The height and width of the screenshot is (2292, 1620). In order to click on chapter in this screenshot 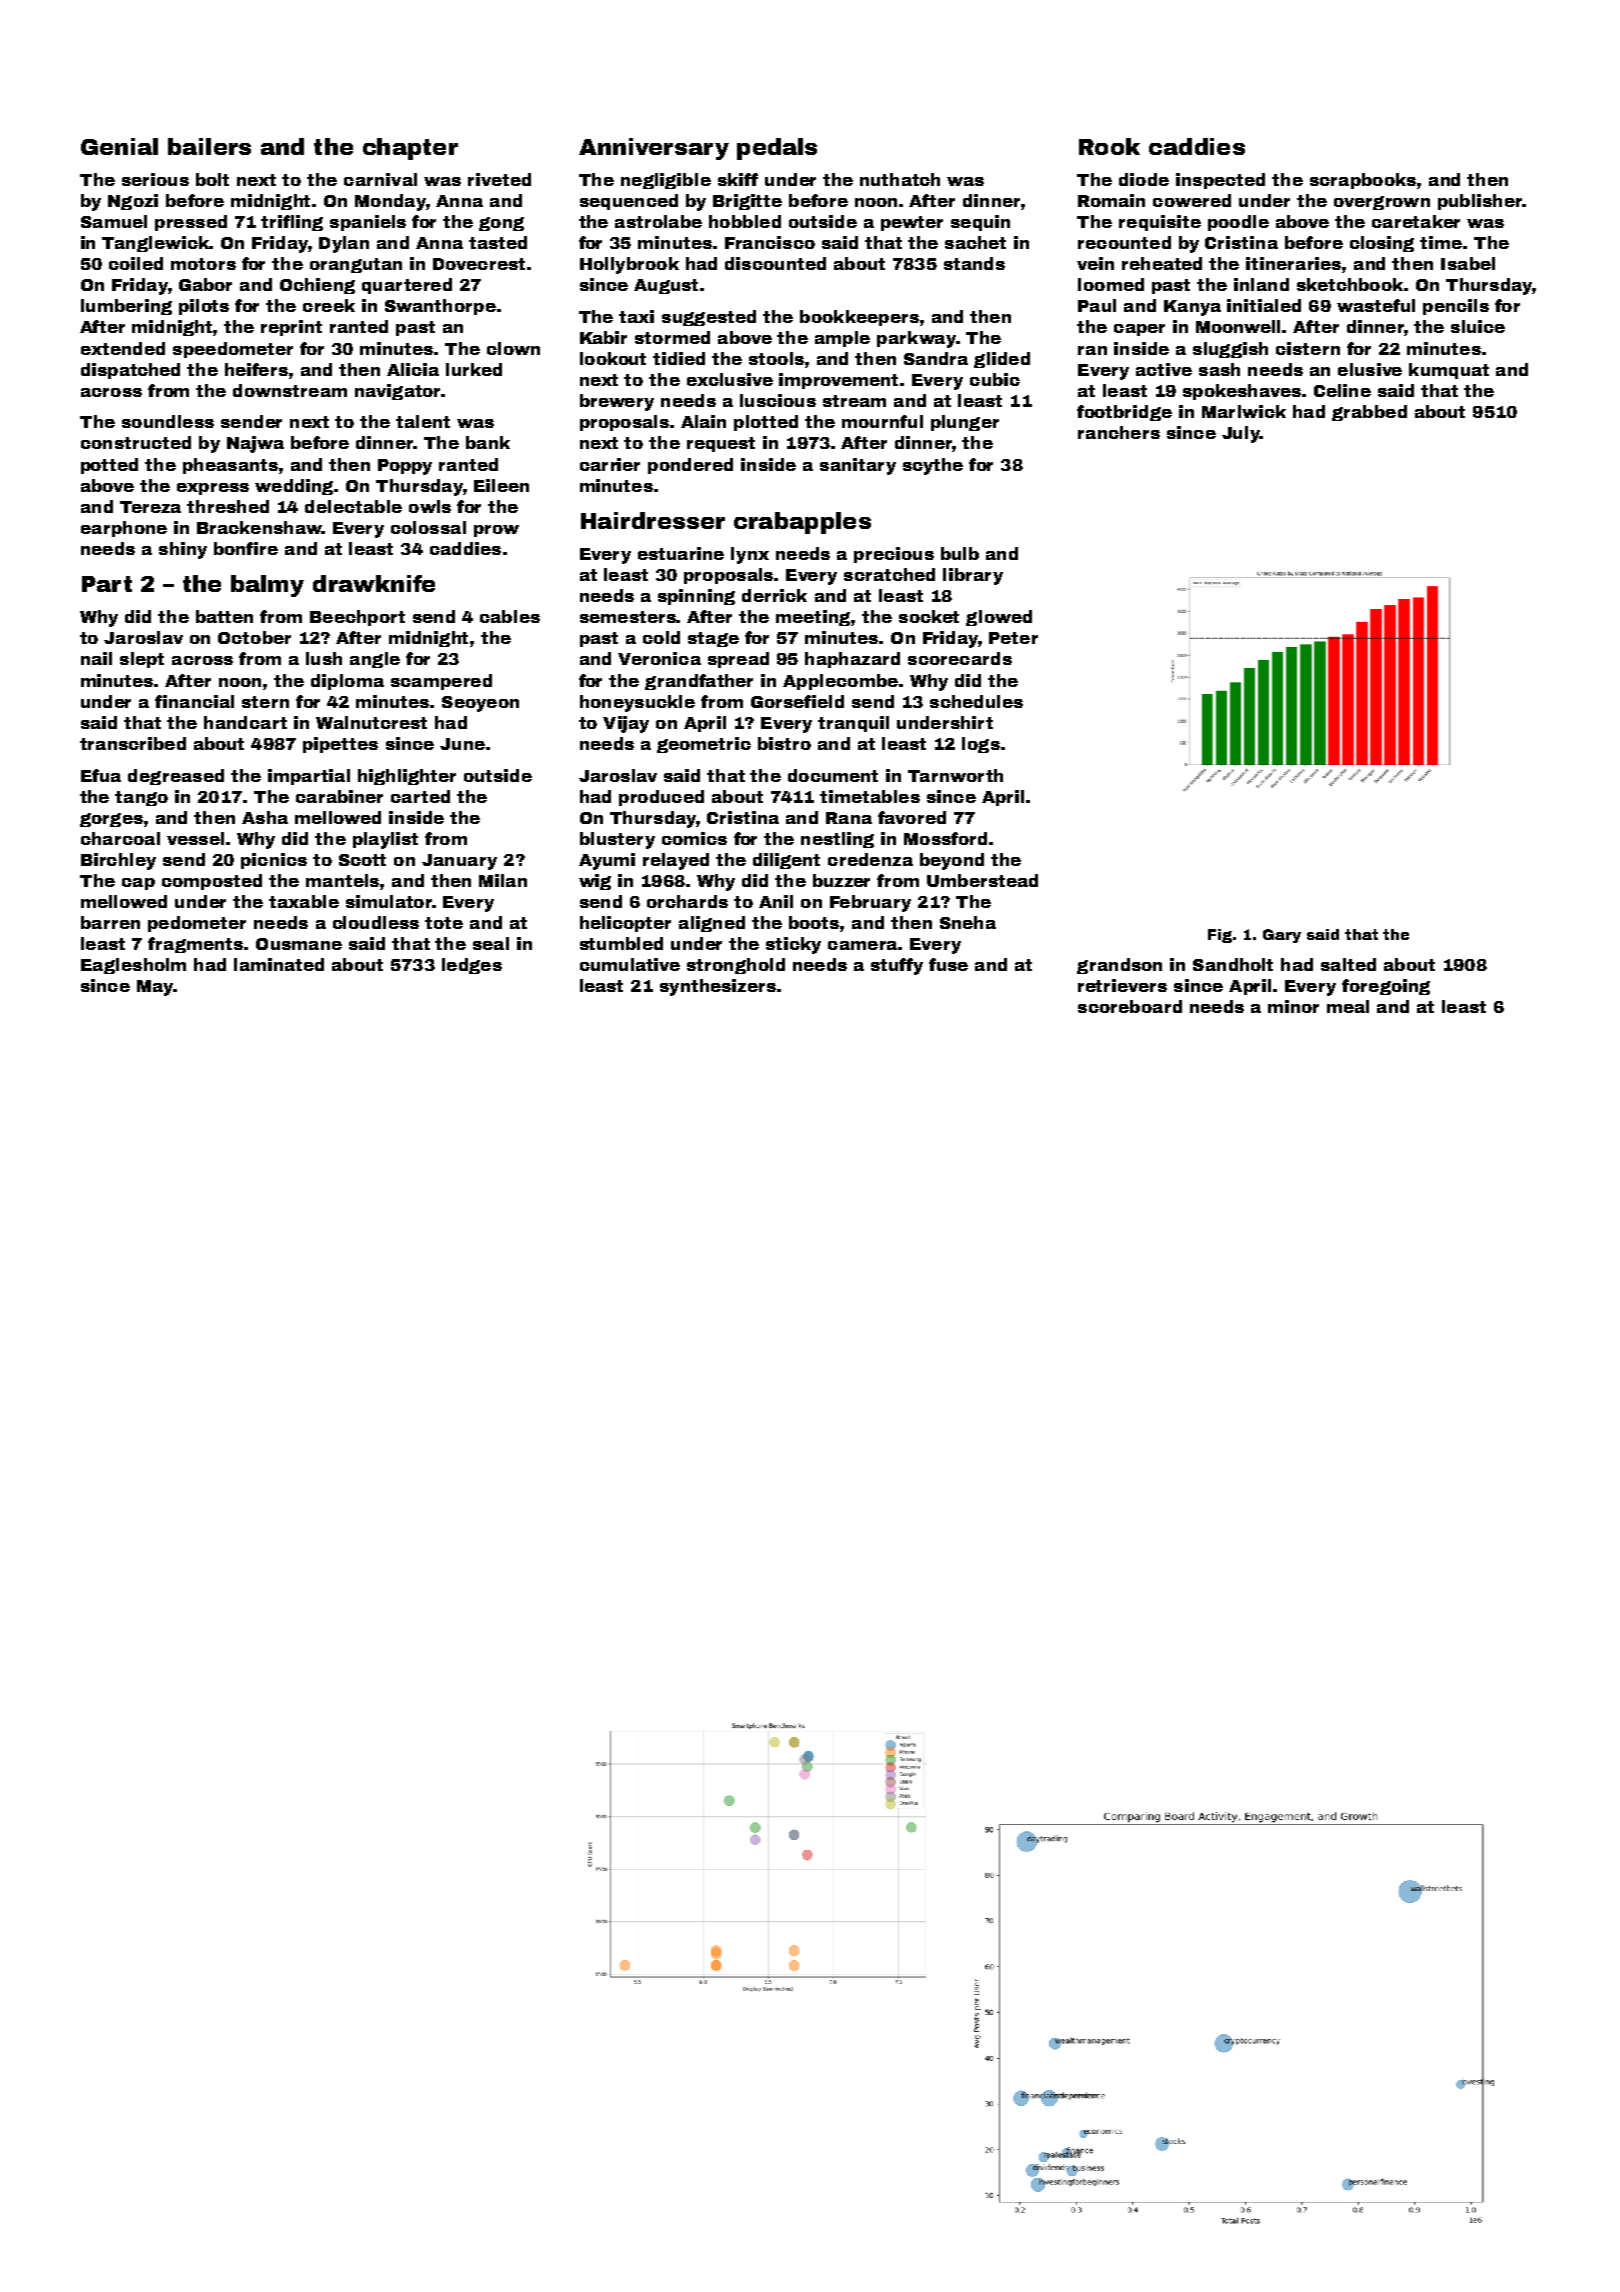, I will do `click(410, 149)`.
